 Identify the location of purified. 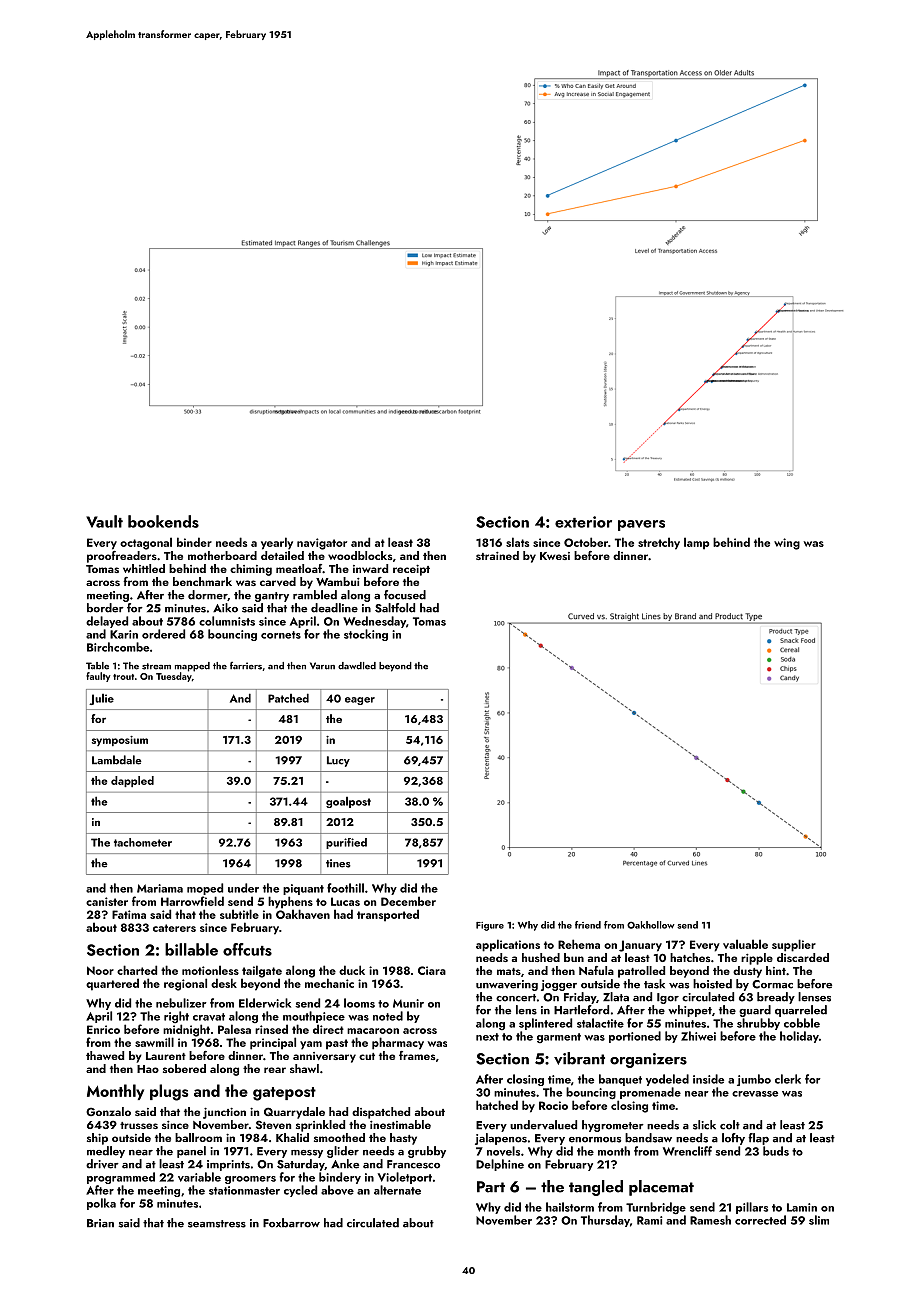
(346, 843).
